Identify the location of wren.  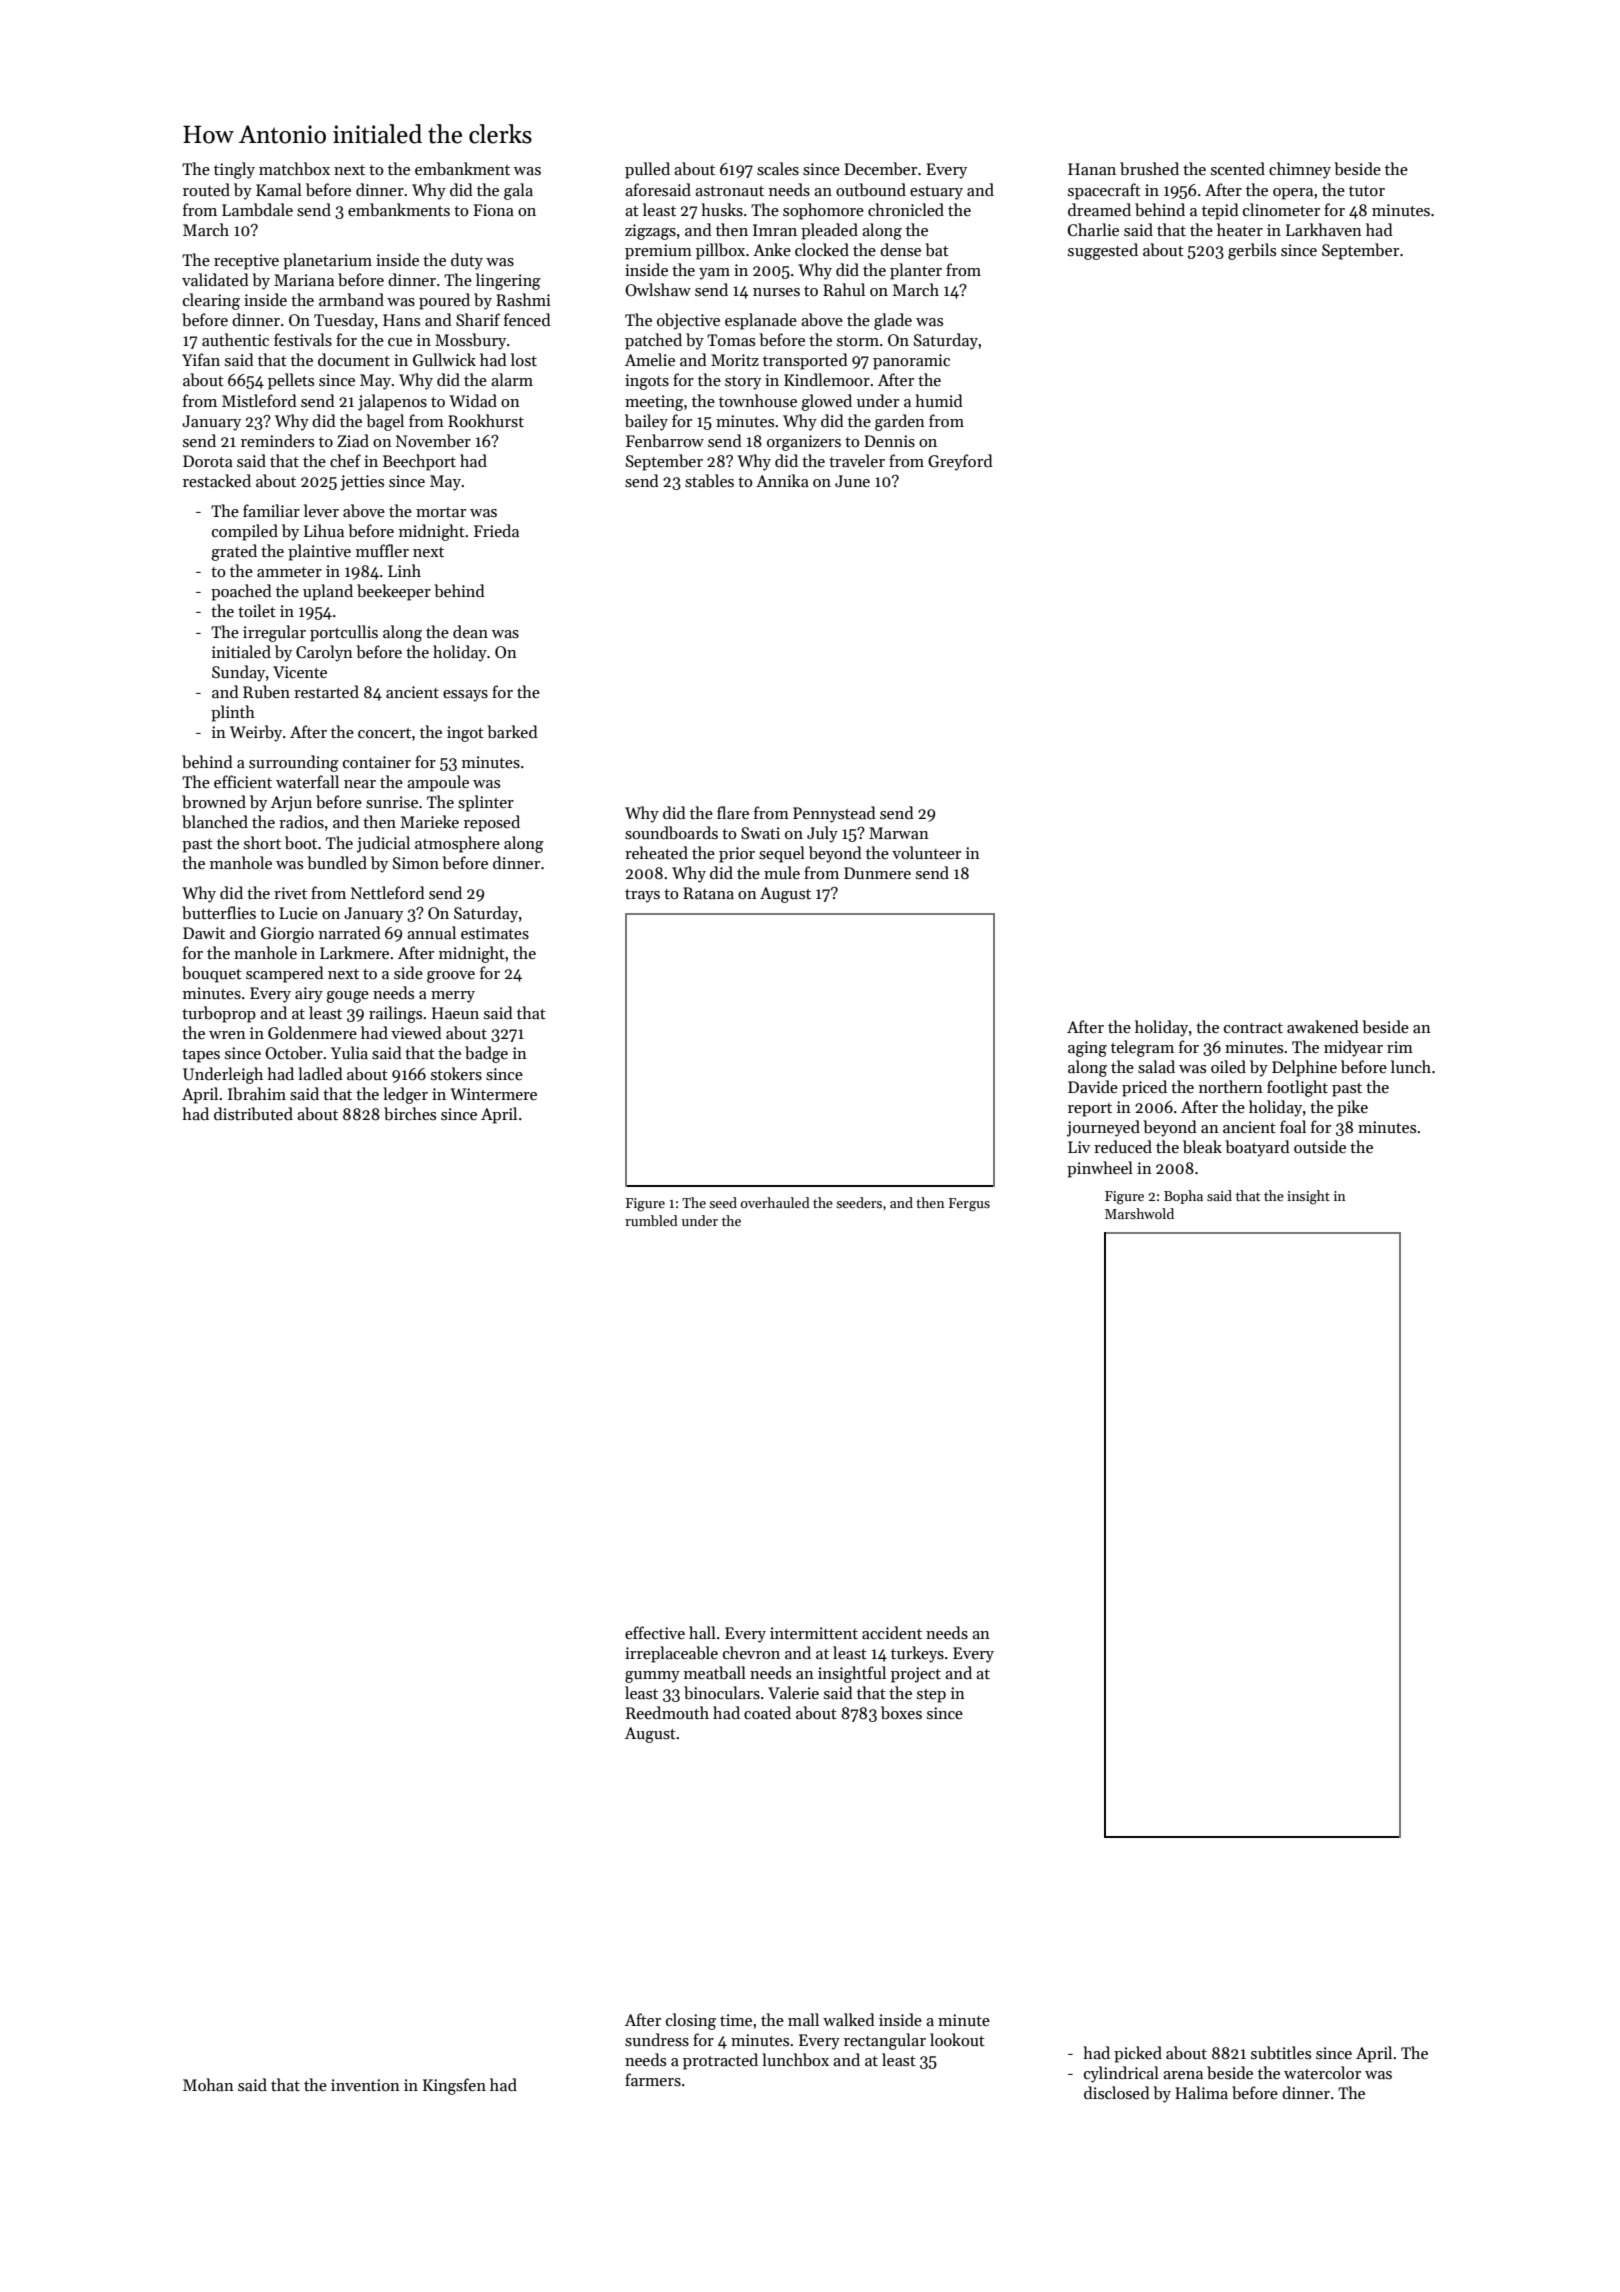
(227, 1035).
